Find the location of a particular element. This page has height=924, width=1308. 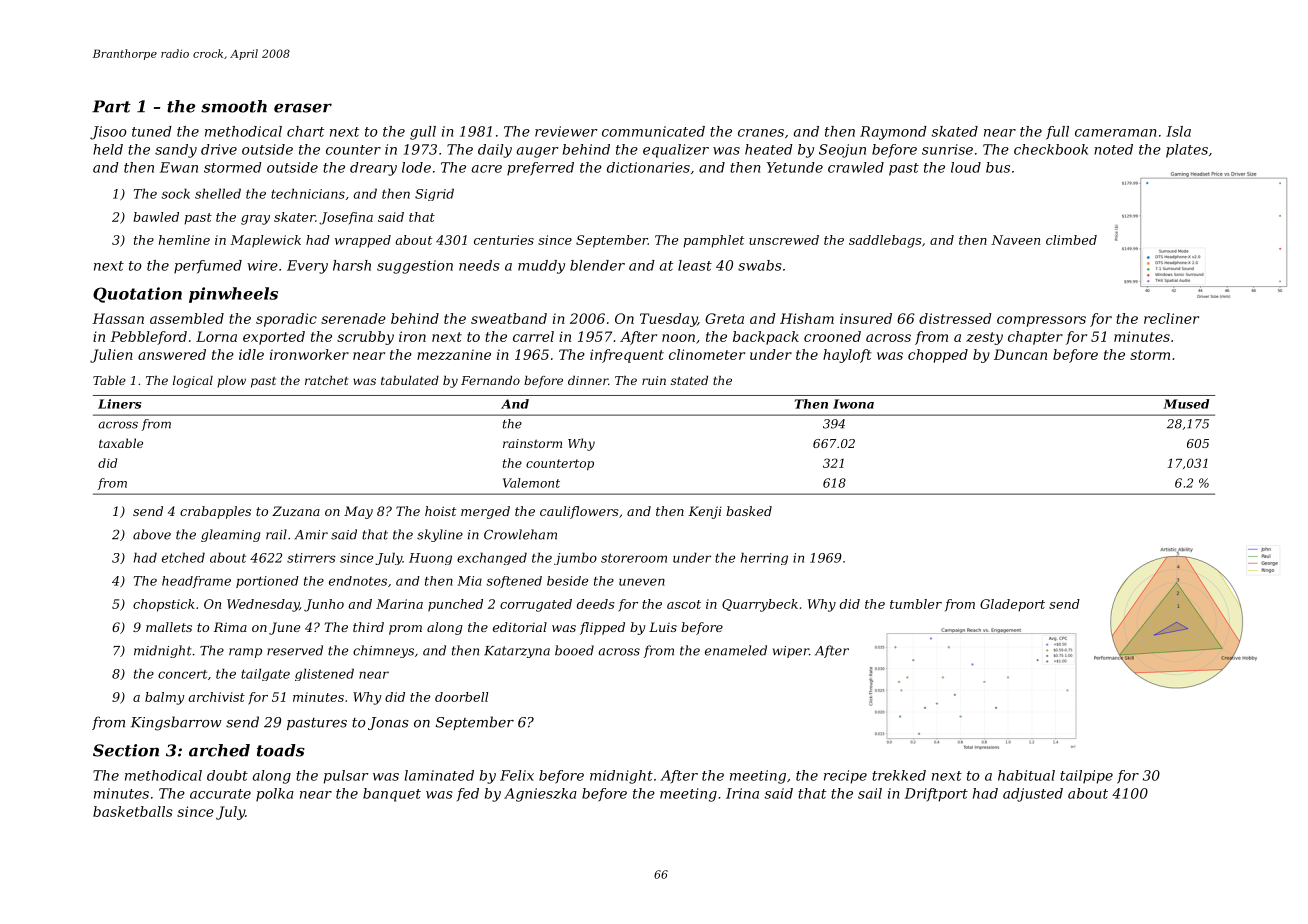

saddlebags is located at coordinates (885, 241).
